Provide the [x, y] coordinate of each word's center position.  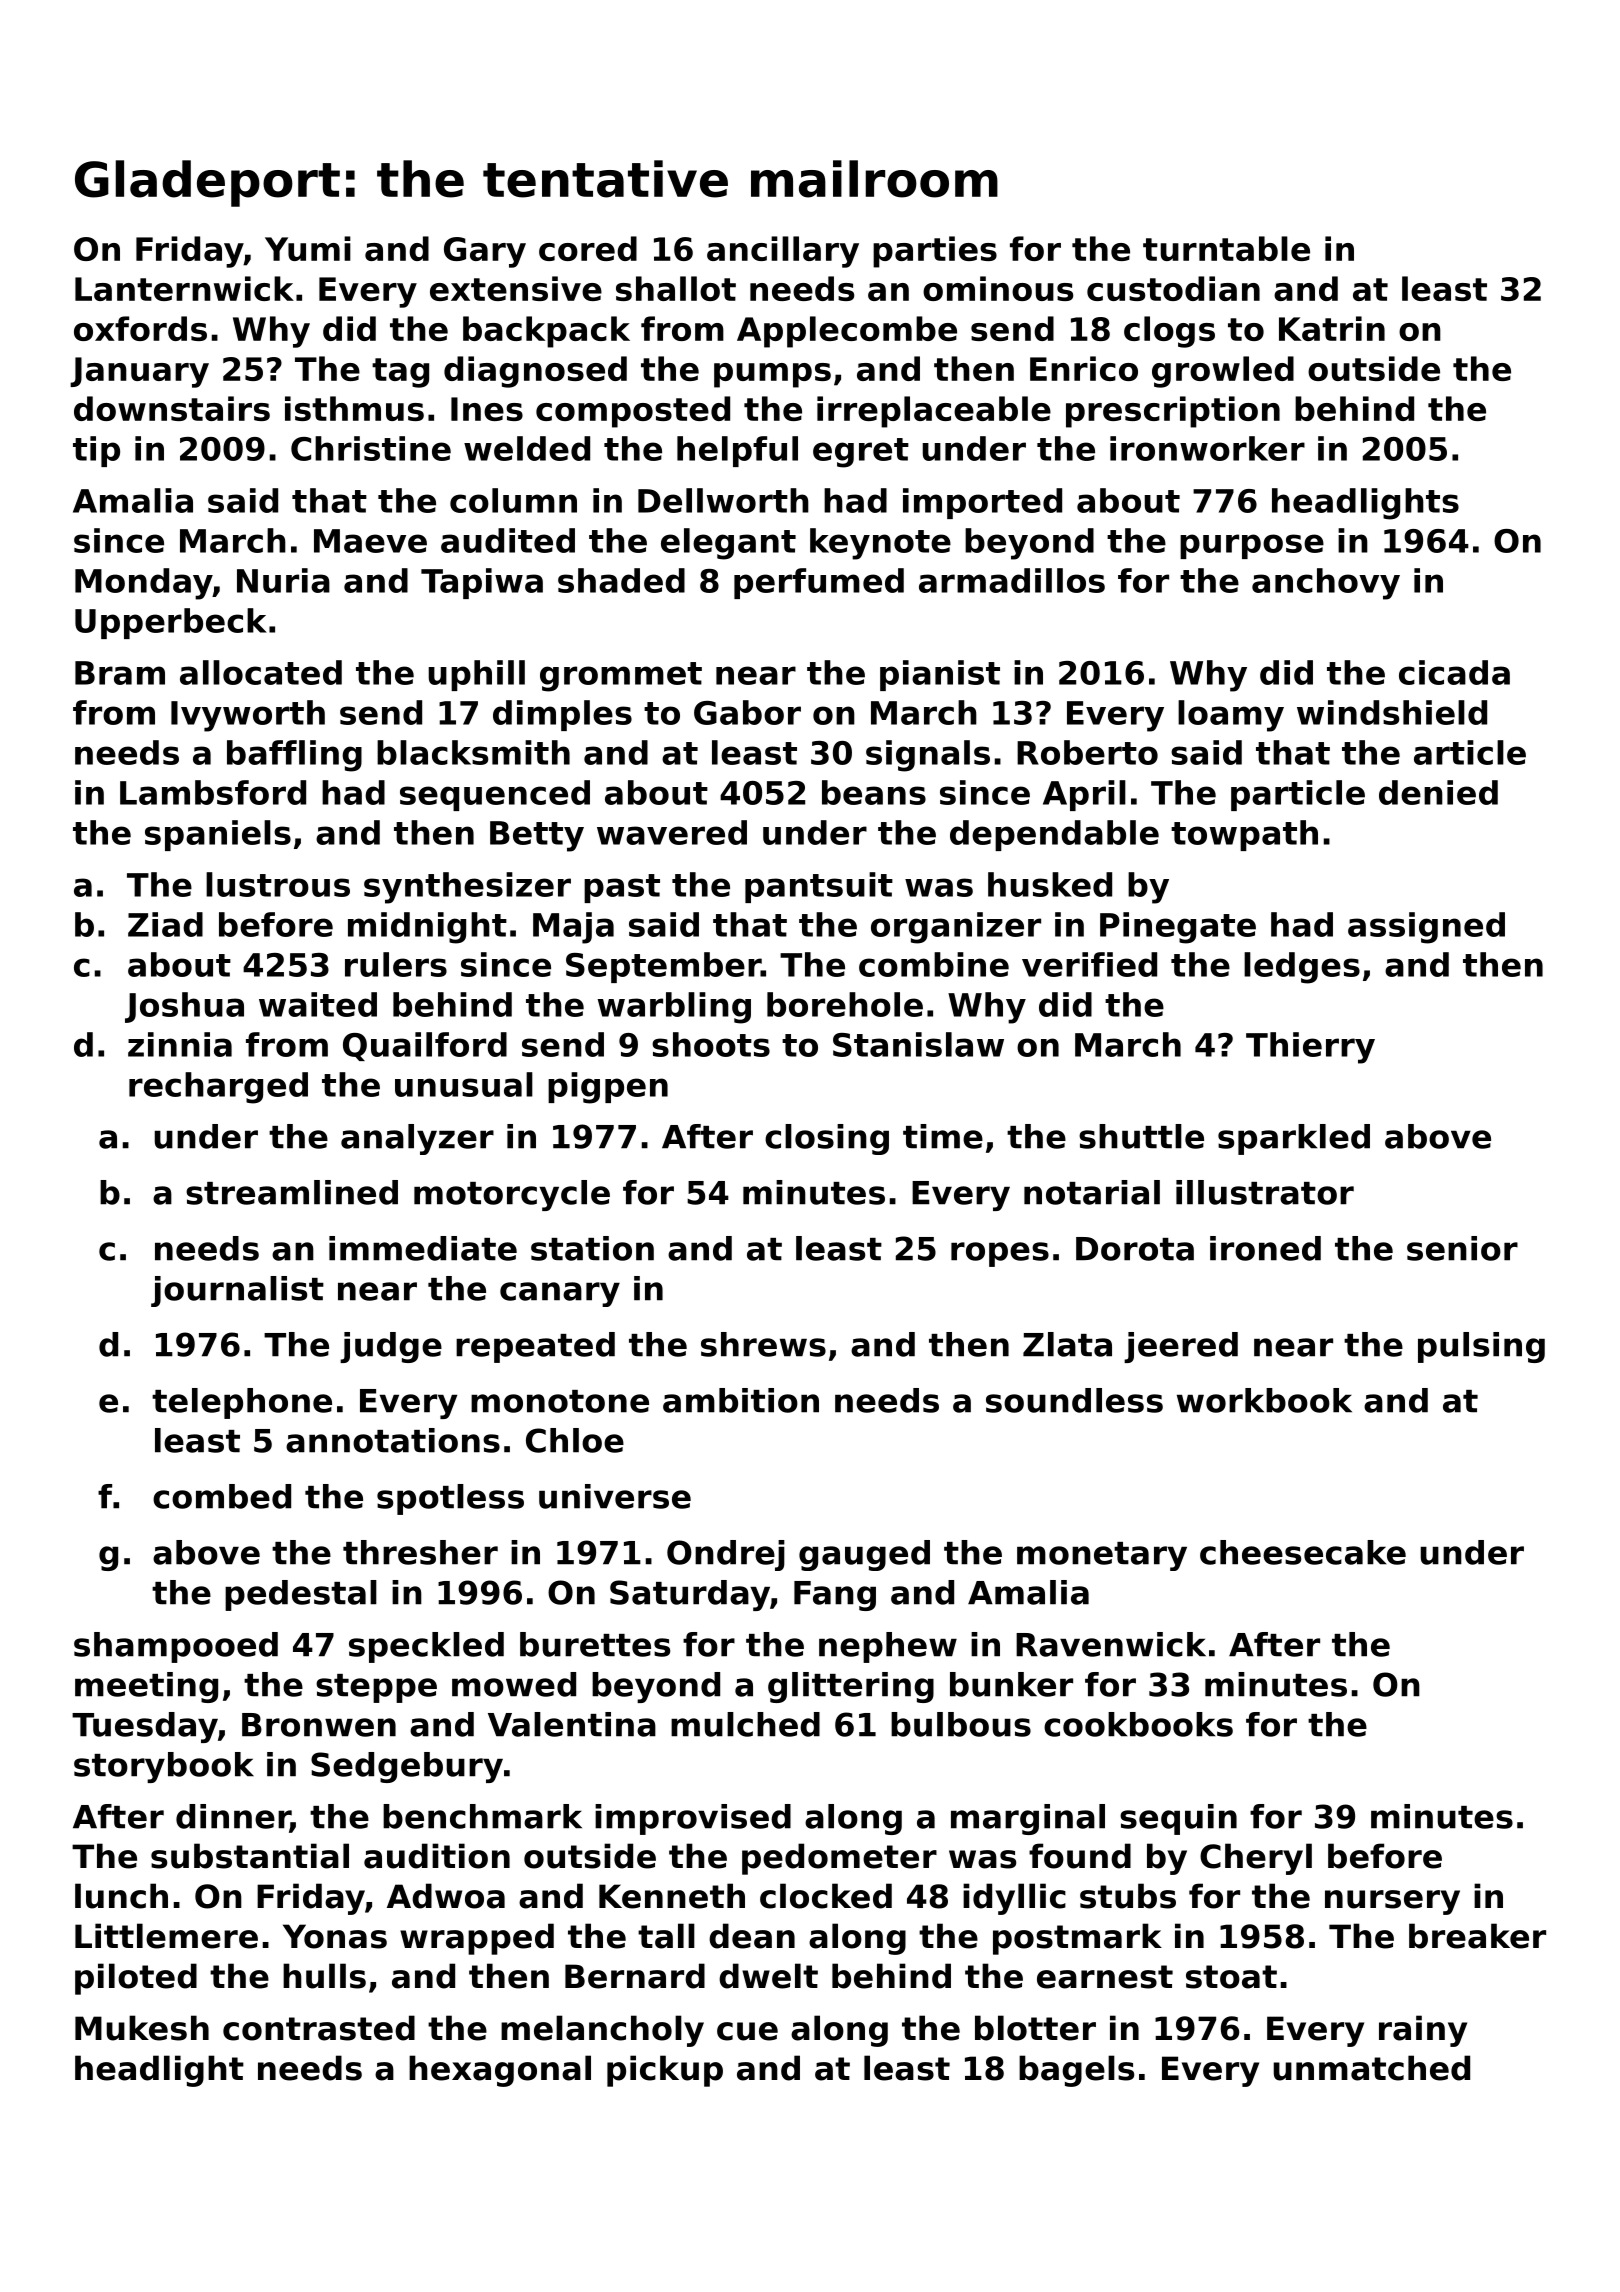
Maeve [370, 541]
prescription [1173, 412]
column [513, 500]
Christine [371, 448]
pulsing [1481, 1347]
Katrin [1332, 328]
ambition [741, 1400]
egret [861, 453]
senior [1462, 1248]
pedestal [301, 1595]
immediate [423, 1248]
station [592, 1248]
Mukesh [142, 2028]
